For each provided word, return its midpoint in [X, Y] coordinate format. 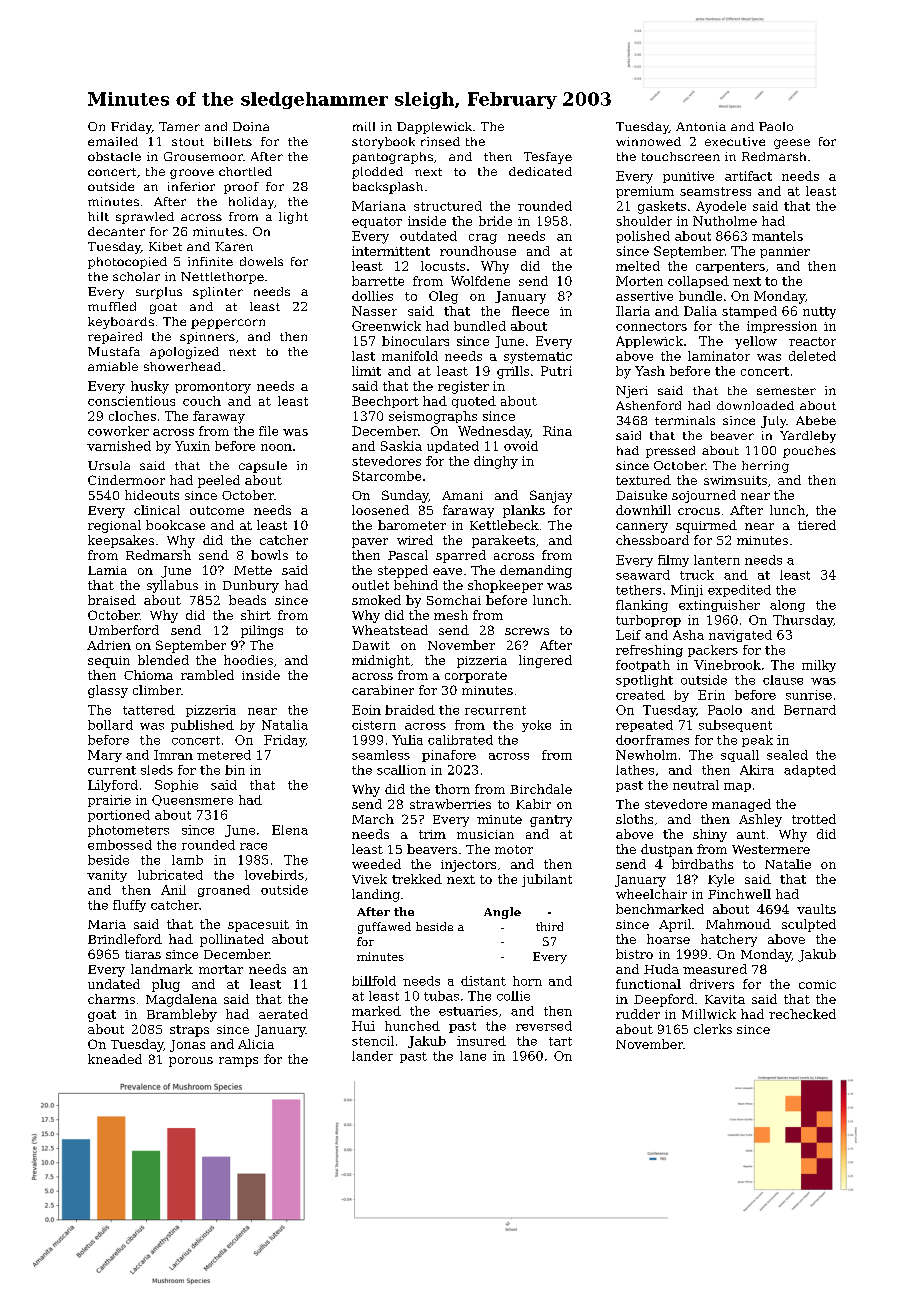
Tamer [179, 126]
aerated [283, 1014]
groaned [224, 891]
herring [765, 467]
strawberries [450, 804]
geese [792, 144]
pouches [809, 452]
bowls [269, 555]
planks [524, 511]
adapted [810, 771]
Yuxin [192, 446]
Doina [251, 126]
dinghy [496, 462]
